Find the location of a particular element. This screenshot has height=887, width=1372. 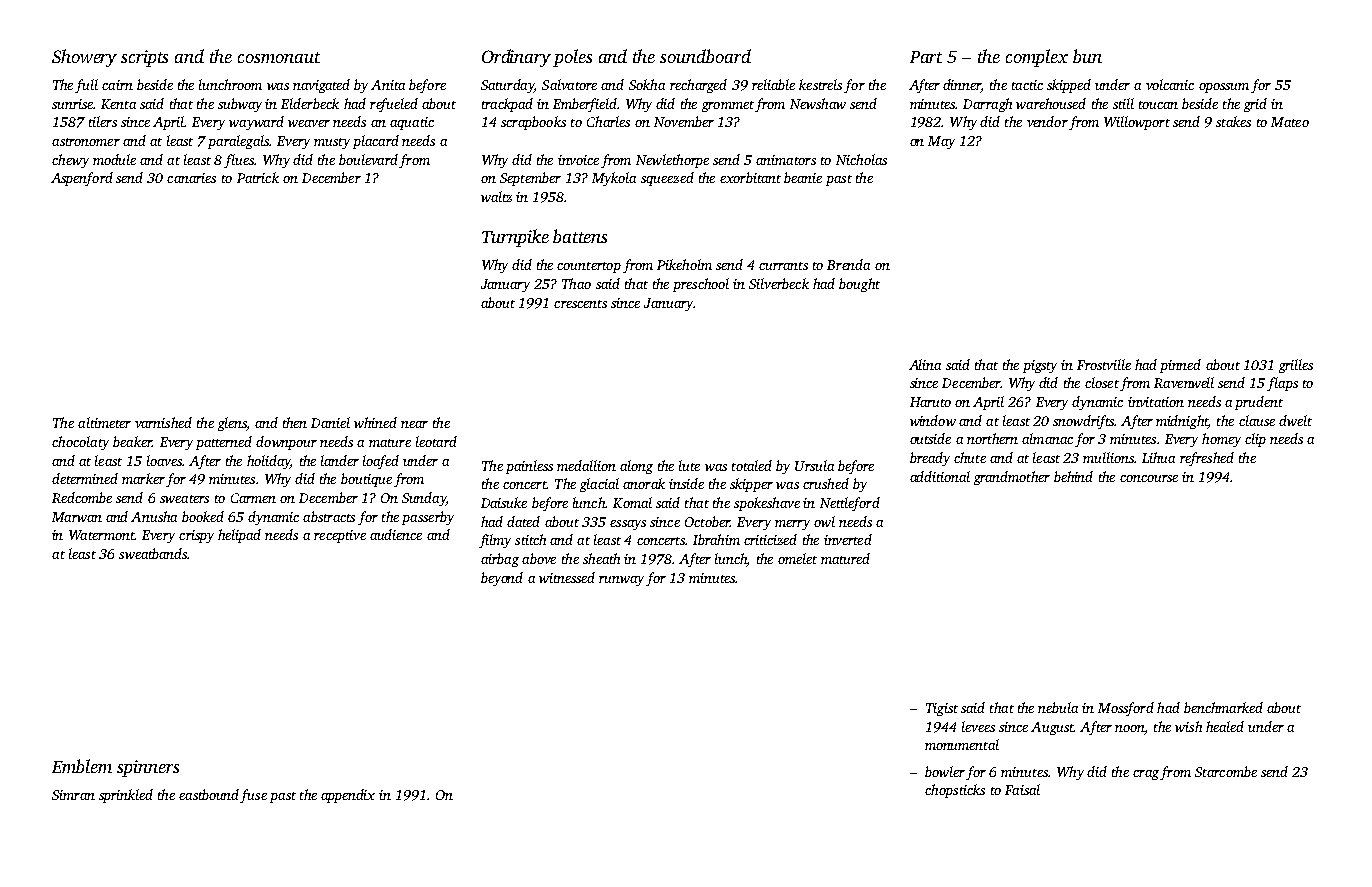

volcanic is located at coordinates (1170, 84).
